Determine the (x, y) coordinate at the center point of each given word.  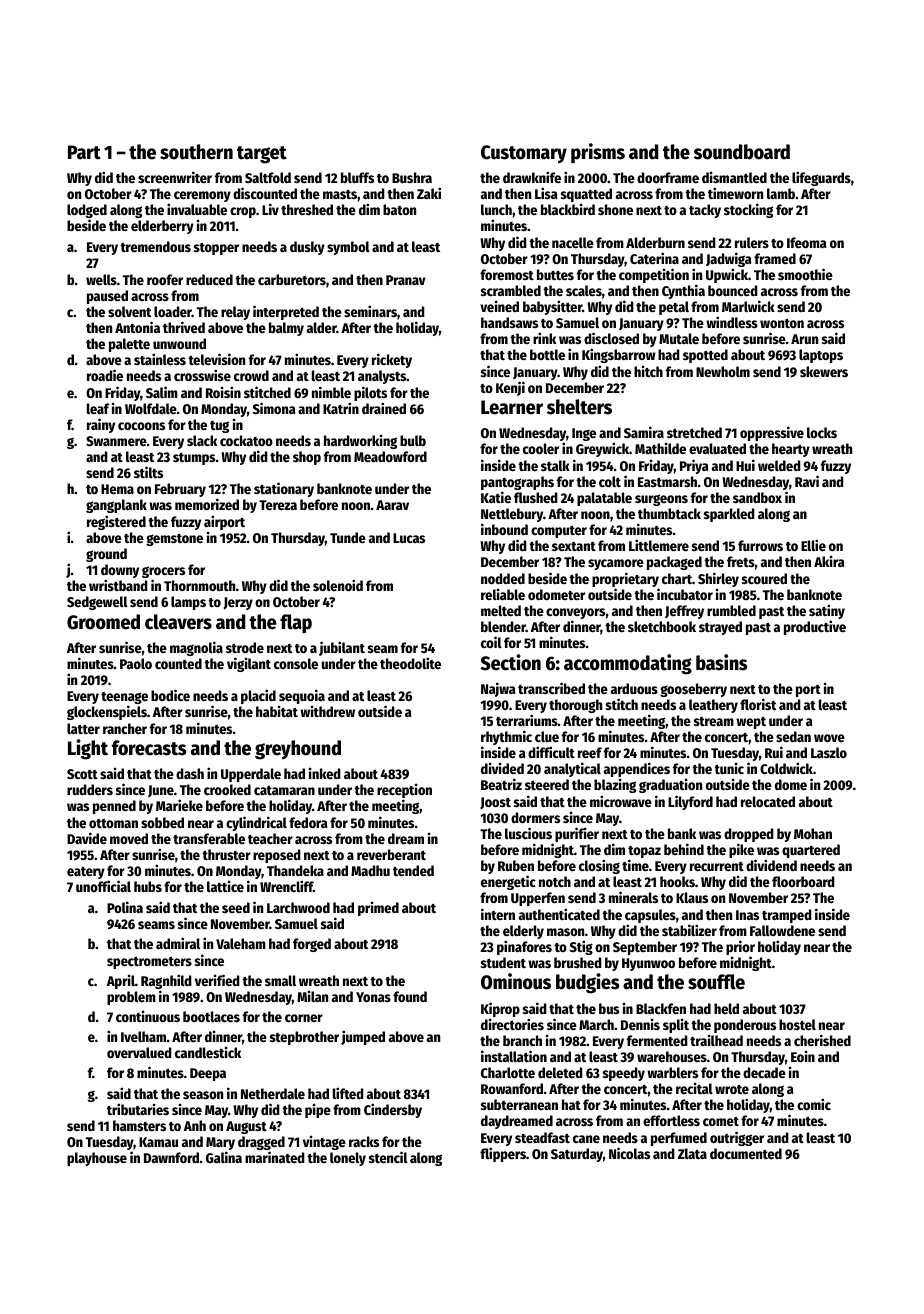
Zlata (692, 1153)
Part (84, 152)
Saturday (577, 1155)
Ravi (807, 481)
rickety (392, 360)
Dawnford (171, 1157)
